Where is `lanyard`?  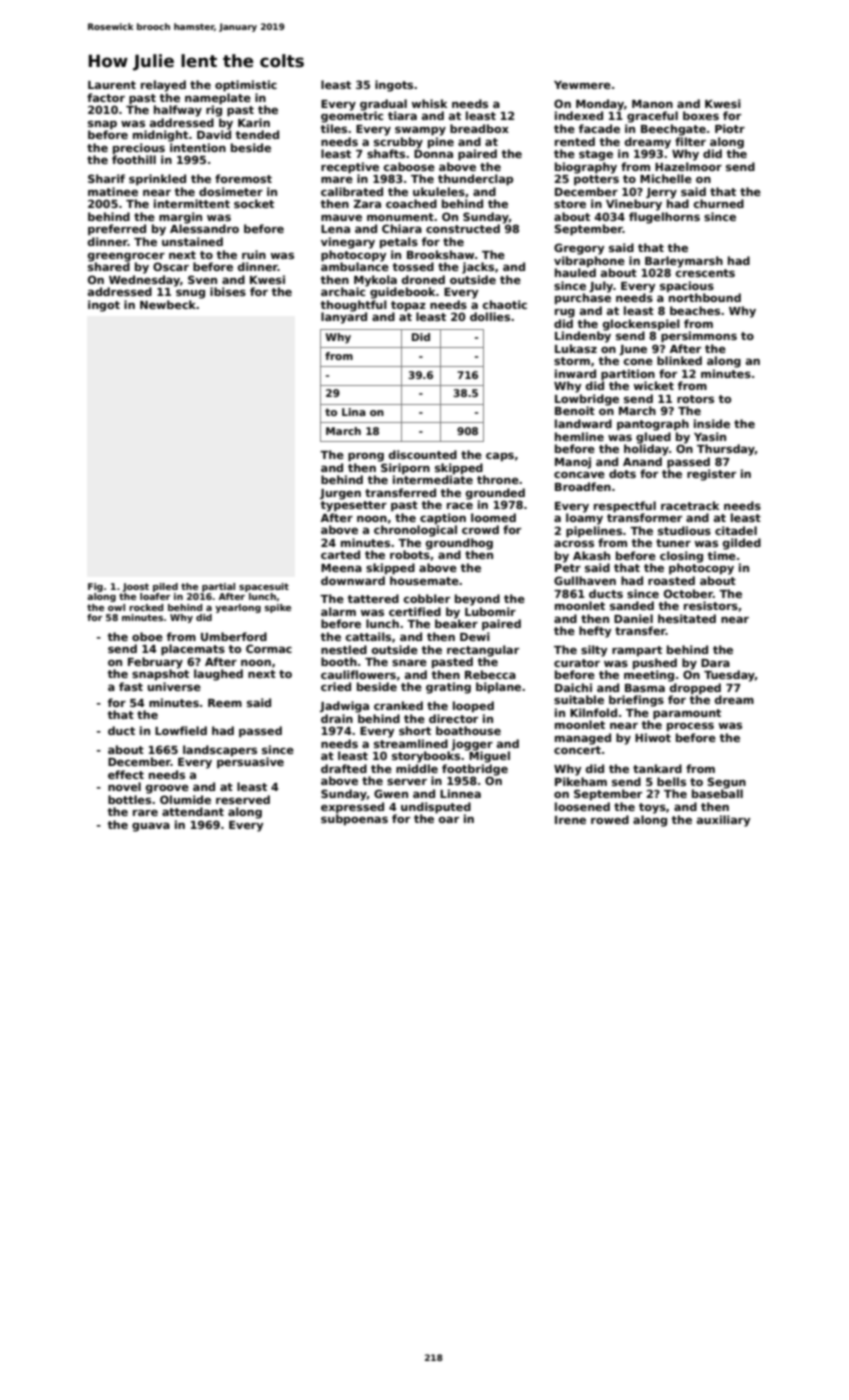 lanyard is located at coordinates (344, 318).
